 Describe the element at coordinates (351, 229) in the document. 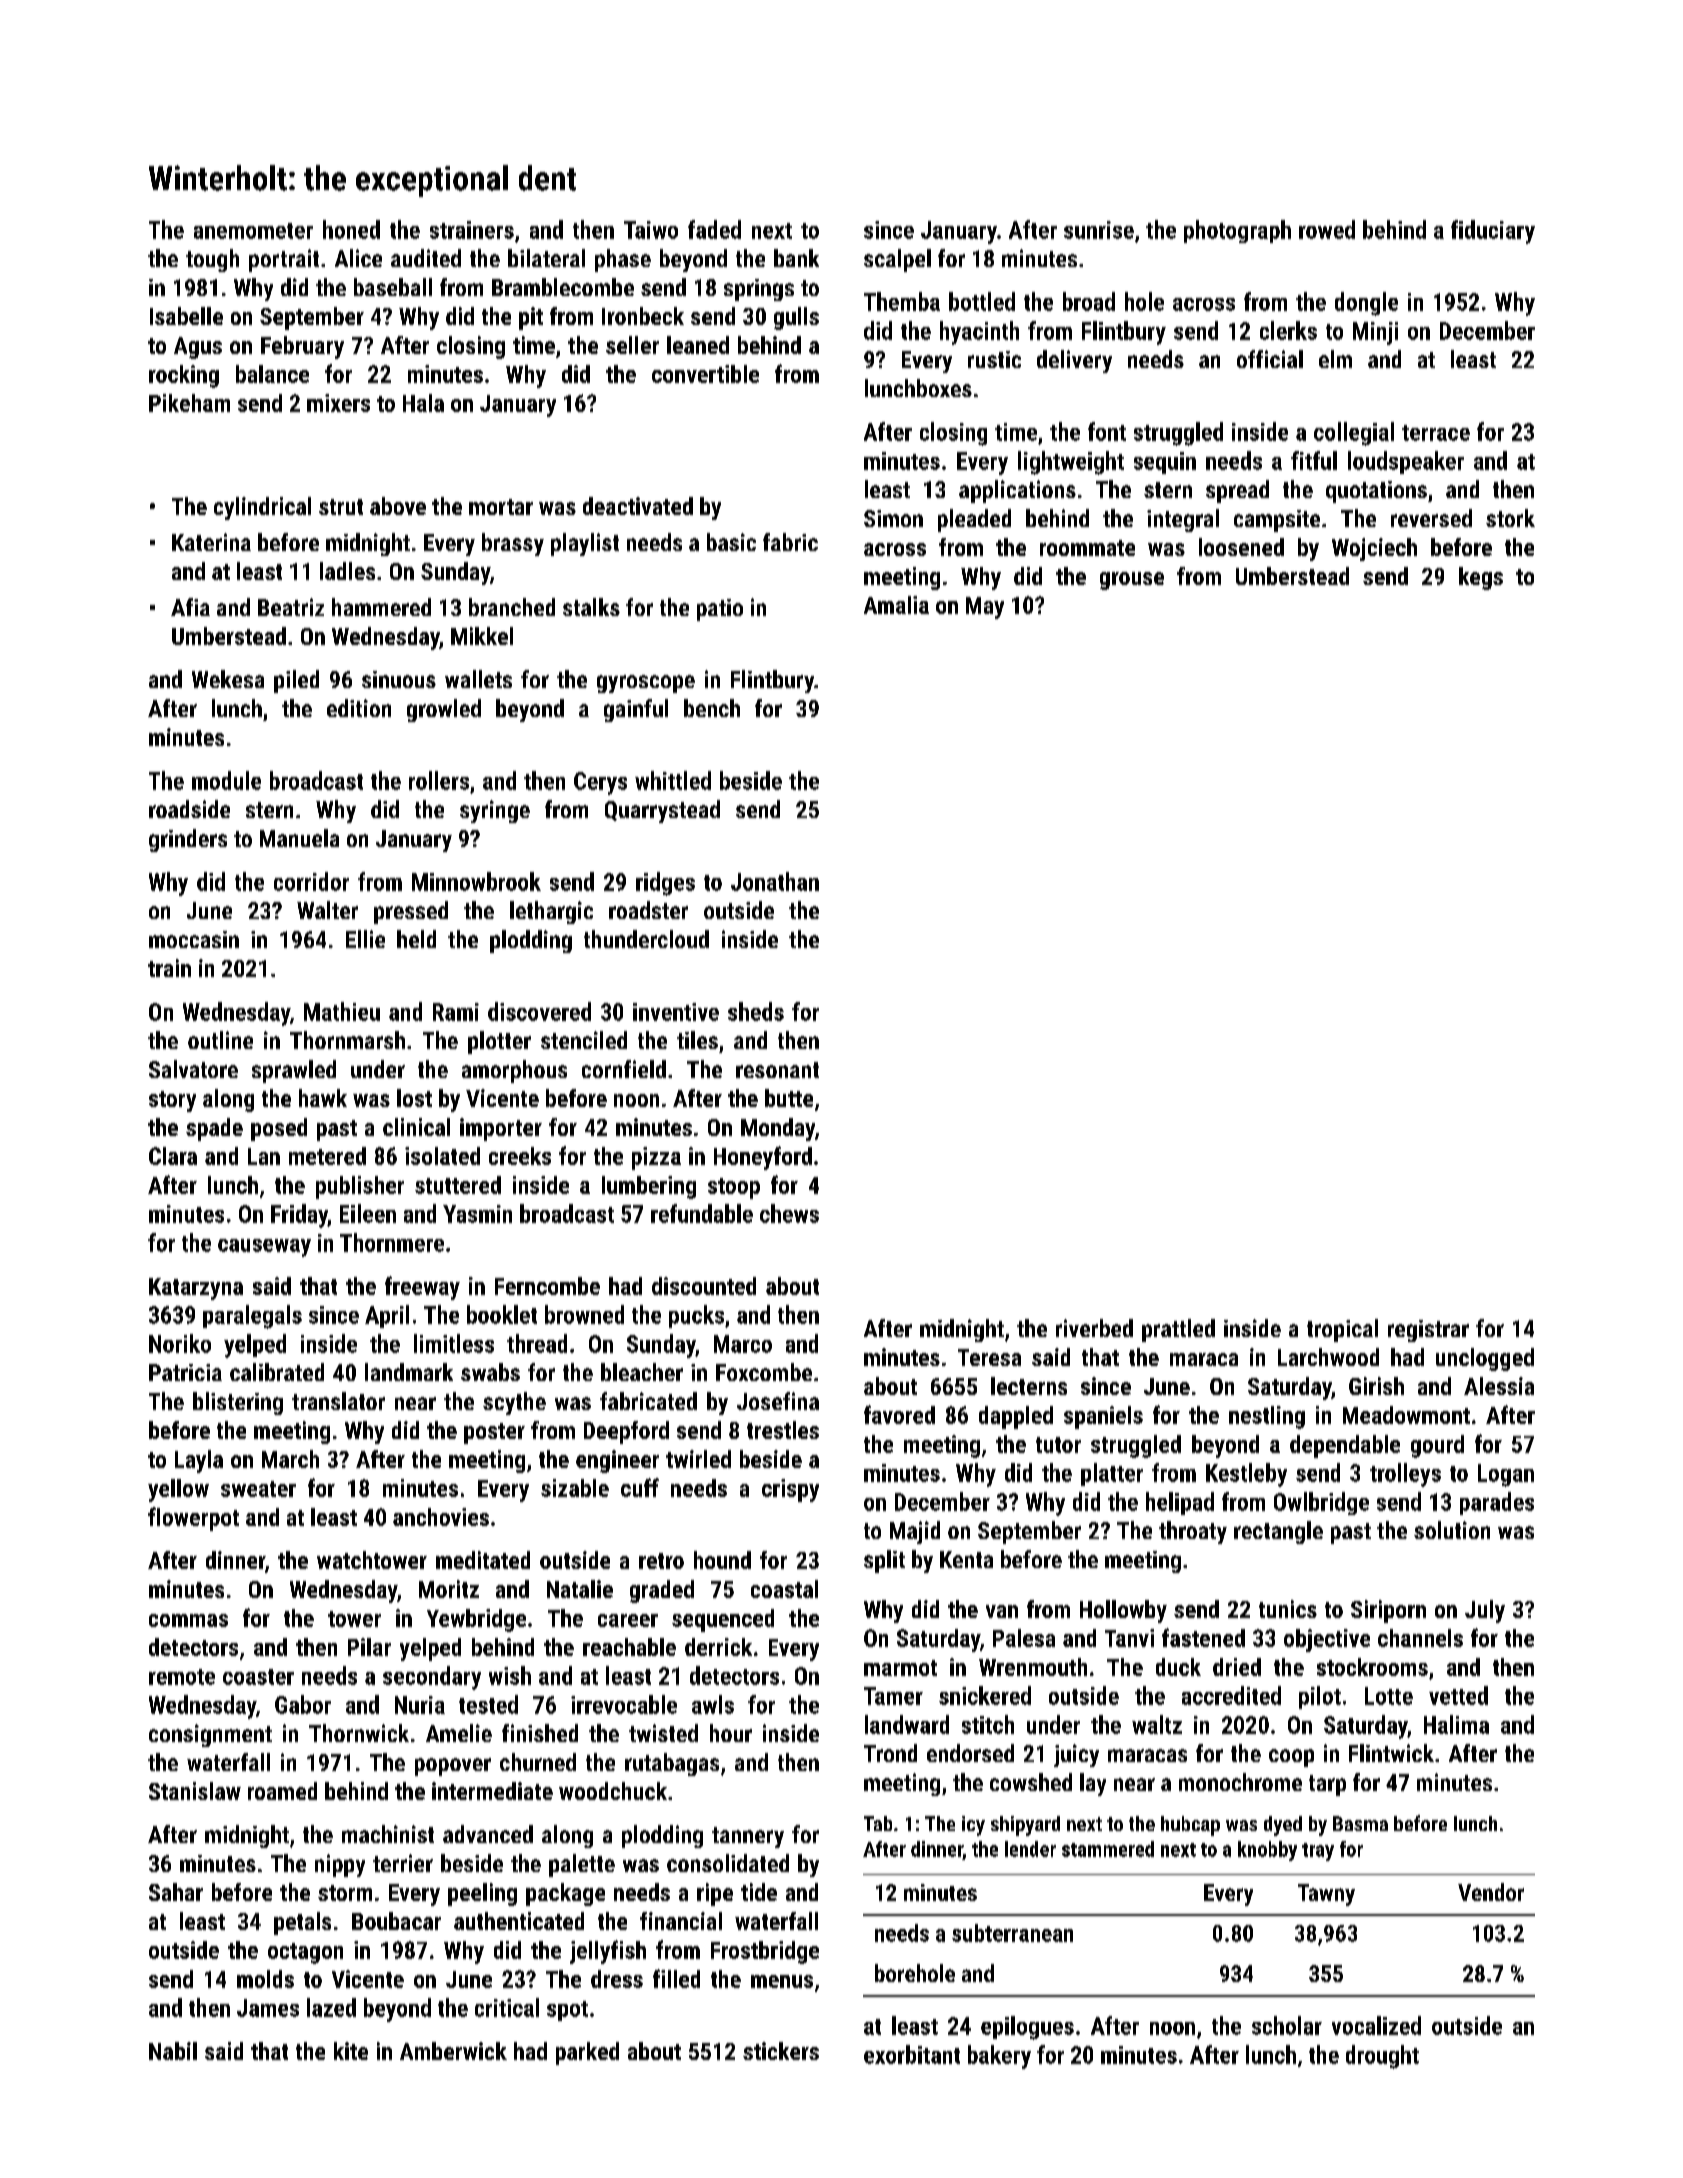

I see `honed` at that location.
